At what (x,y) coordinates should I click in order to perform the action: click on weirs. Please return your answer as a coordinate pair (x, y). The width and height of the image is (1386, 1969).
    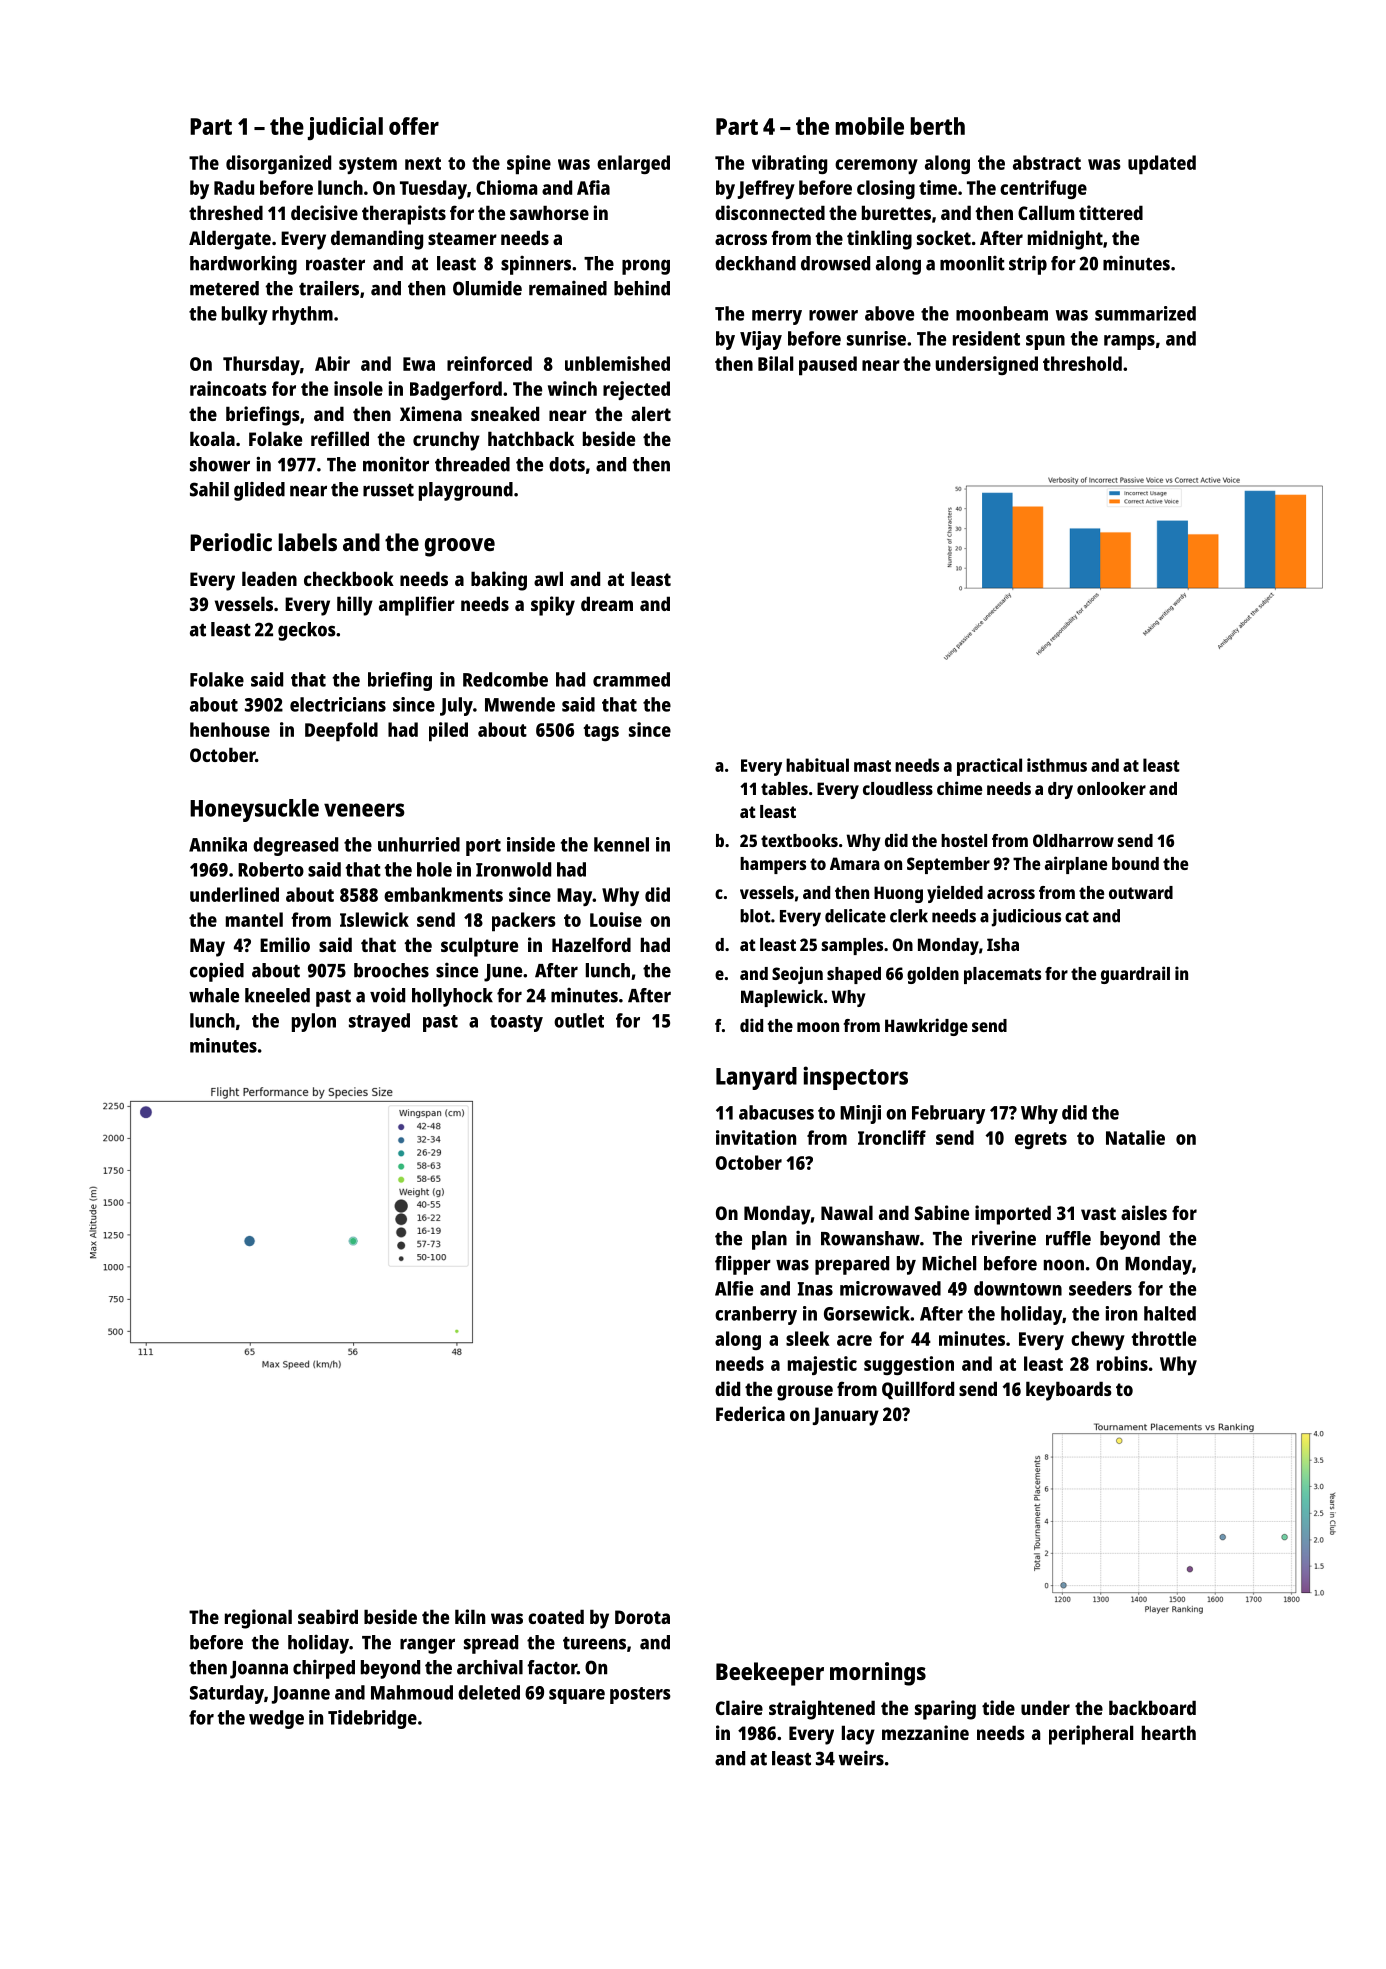
    Looking at the image, I should click on (861, 1758).
